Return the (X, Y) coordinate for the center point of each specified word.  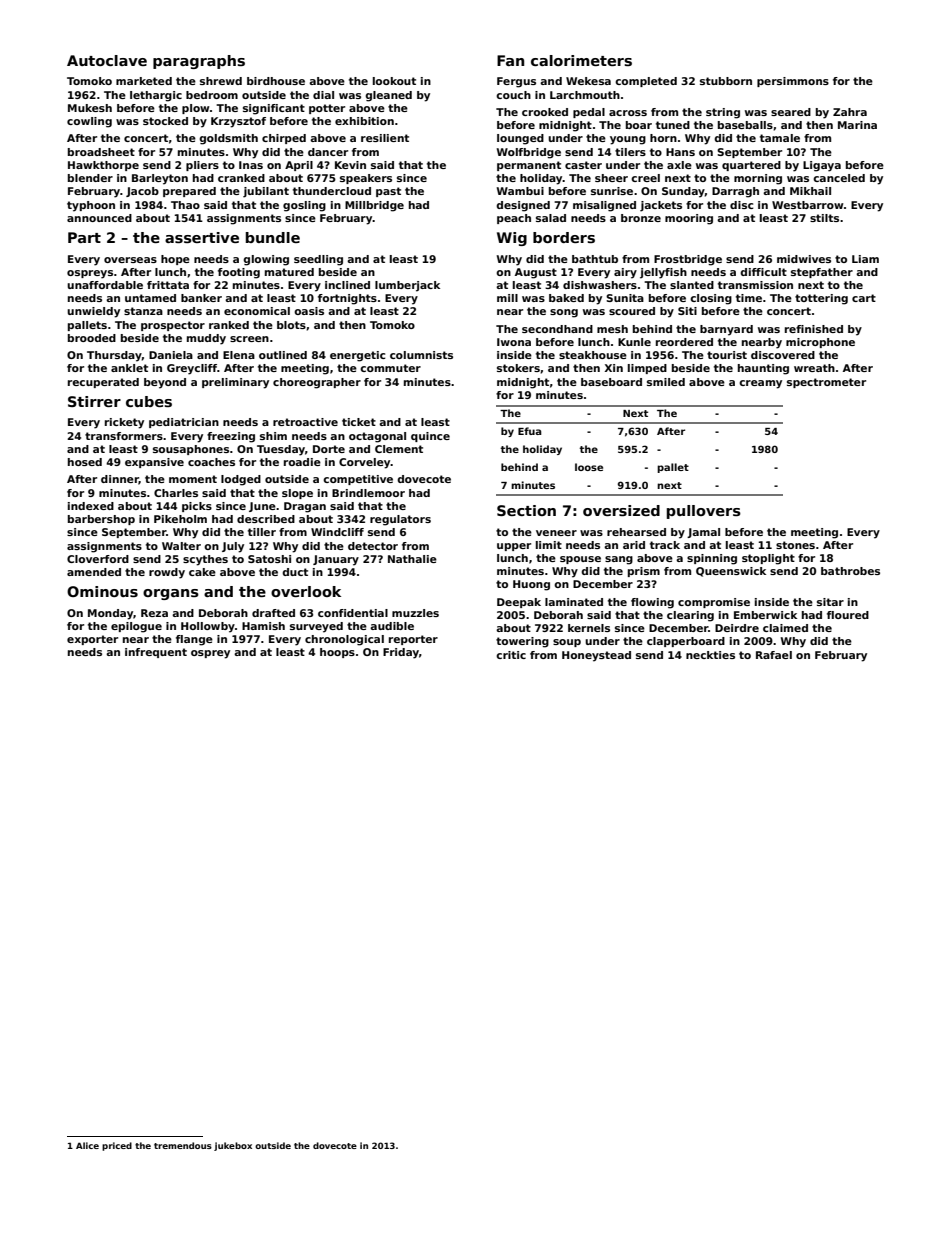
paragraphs (199, 62)
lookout (394, 81)
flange (194, 640)
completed (646, 82)
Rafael (774, 655)
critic (511, 655)
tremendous (183, 1145)
